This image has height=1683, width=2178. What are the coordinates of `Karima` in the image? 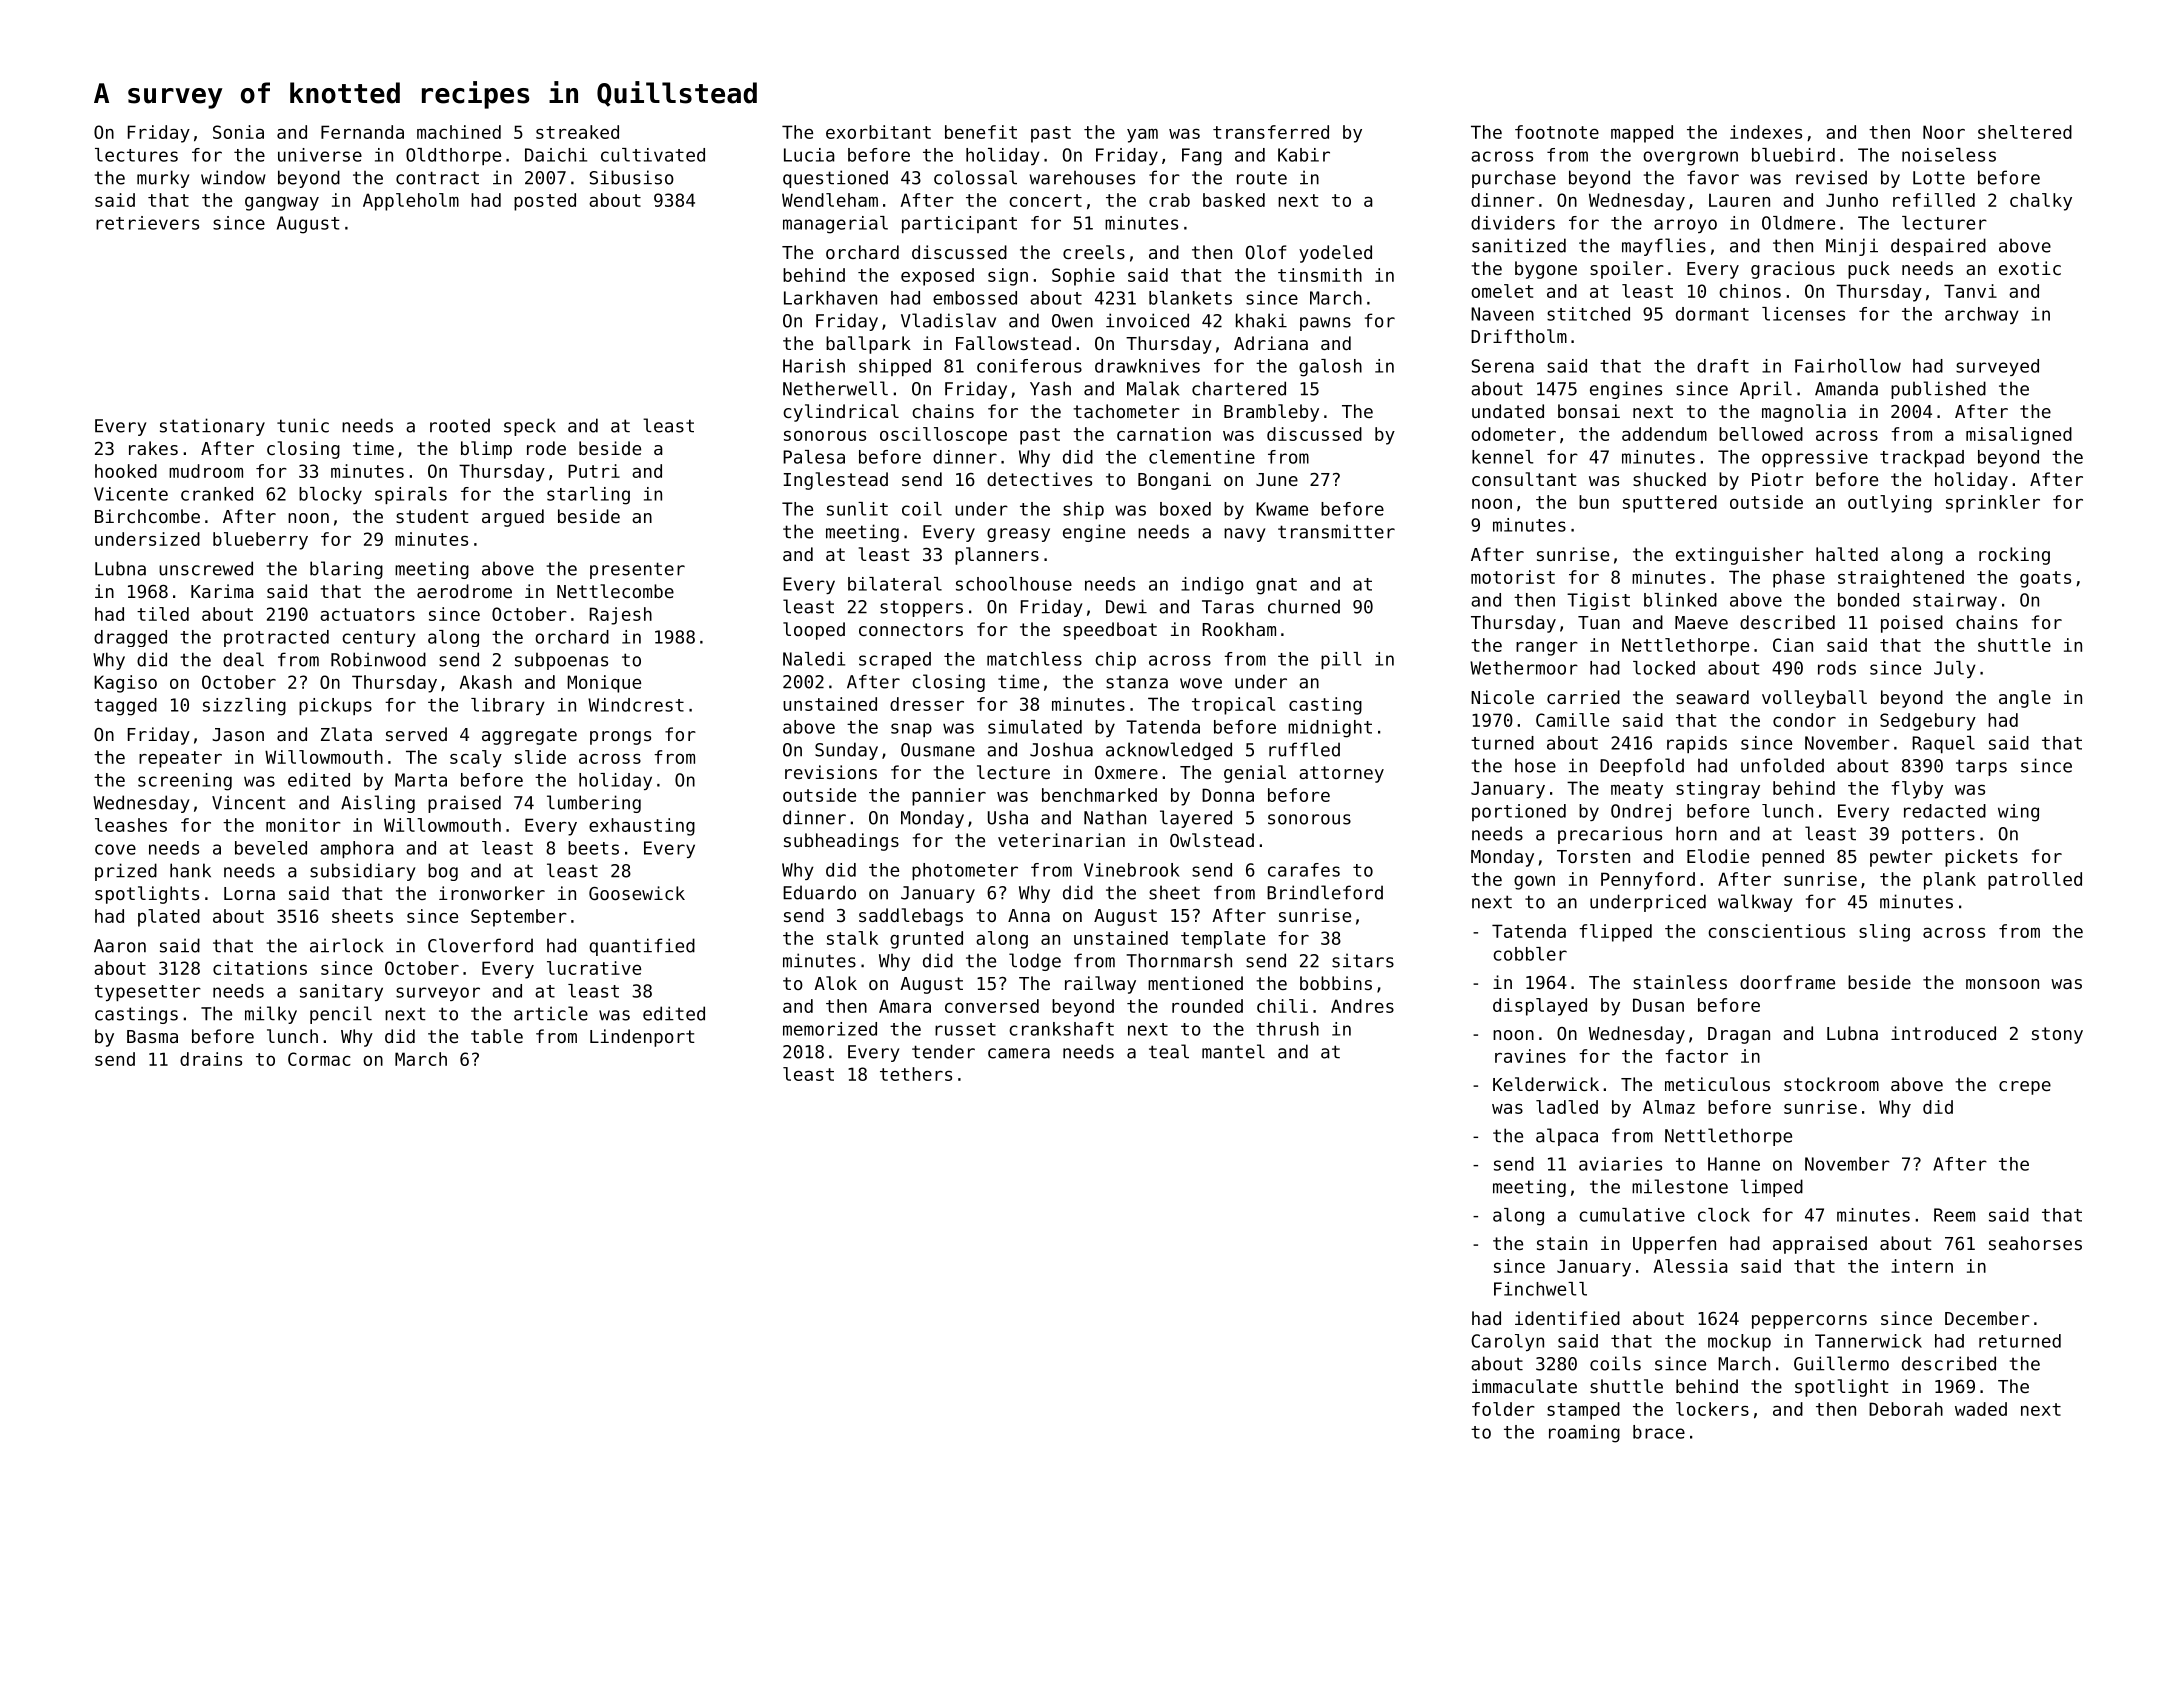 It's located at (222, 591).
